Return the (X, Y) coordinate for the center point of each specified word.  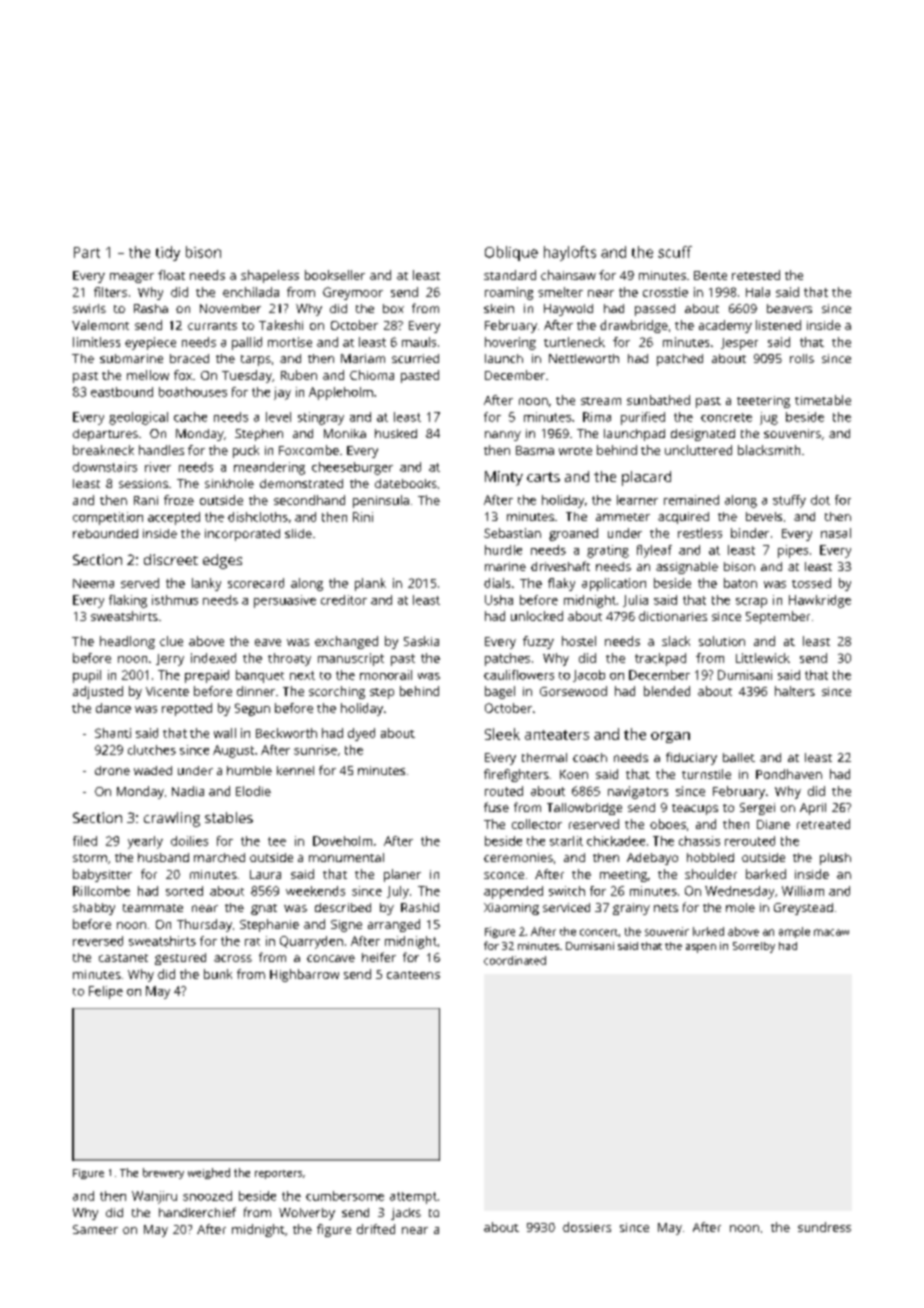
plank (370, 584)
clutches (152, 750)
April (813, 809)
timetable (823, 400)
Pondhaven (789, 774)
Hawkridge (820, 601)
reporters (278, 1174)
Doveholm (342, 841)
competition (108, 518)
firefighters (516, 775)
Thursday (204, 925)
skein (499, 308)
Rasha (151, 308)
